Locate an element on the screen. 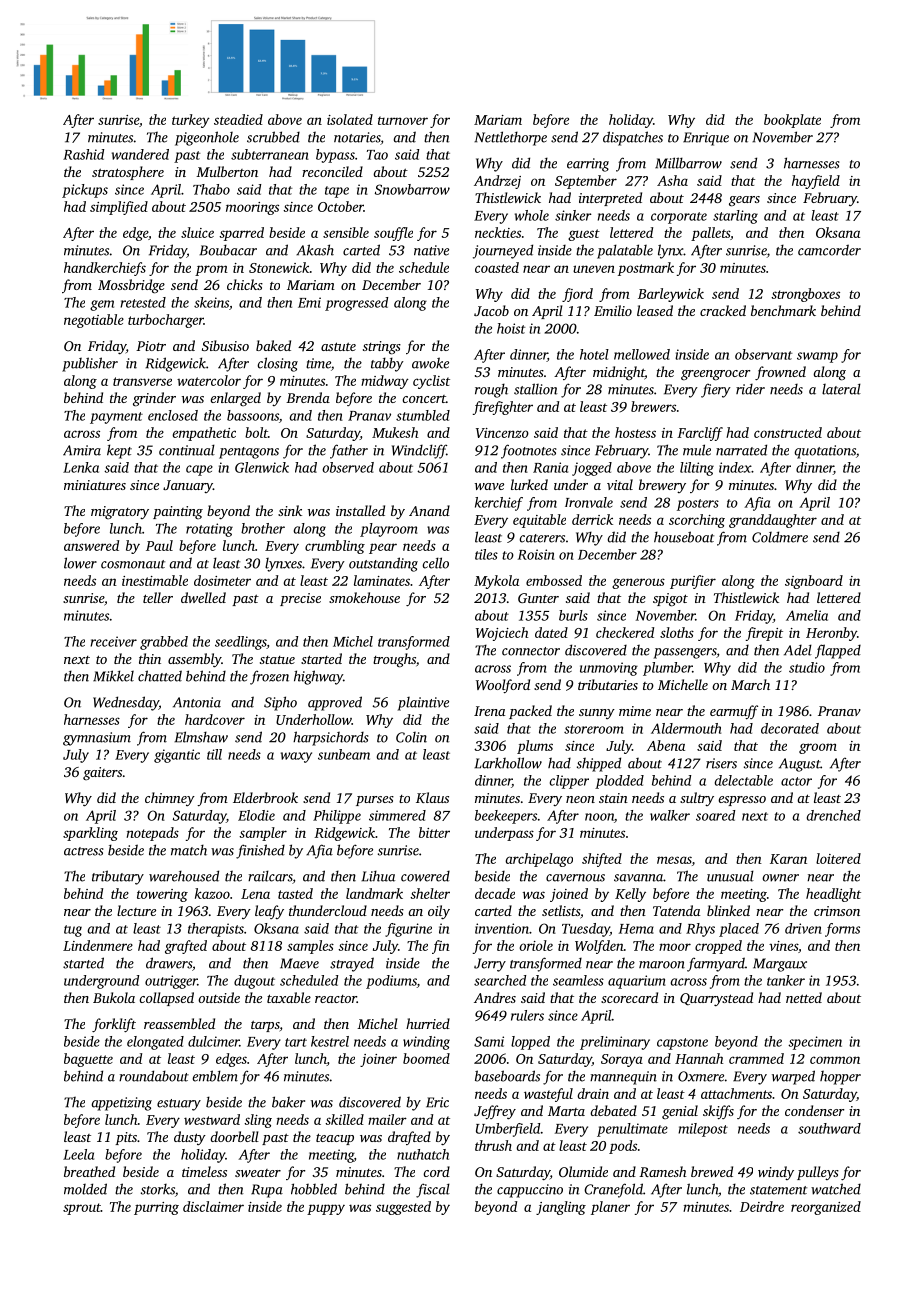 Image resolution: width=924 pixels, height=1308 pixels. Rashid is located at coordinates (83, 154).
